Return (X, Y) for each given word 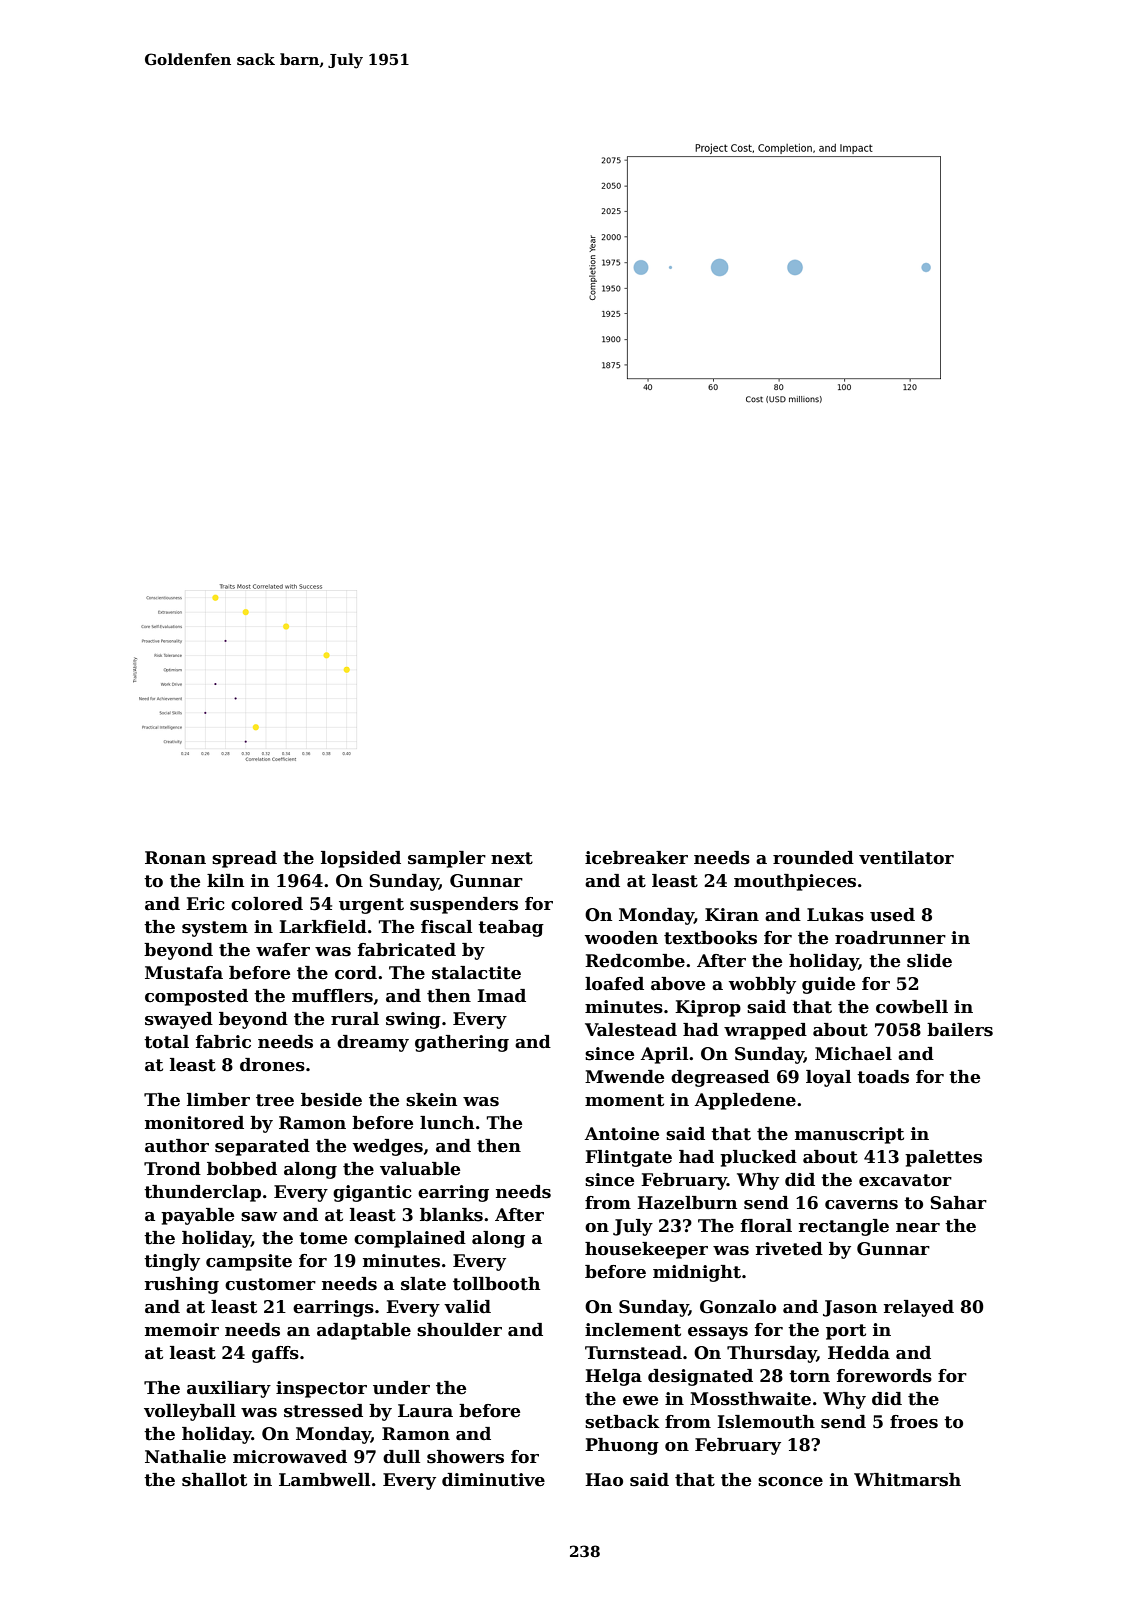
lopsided (361, 859)
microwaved (290, 1457)
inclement (633, 1330)
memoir (182, 1330)
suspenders (464, 905)
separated (262, 1147)
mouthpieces (795, 882)
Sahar (958, 1203)
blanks (451, 1215)
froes (914, 1422)
